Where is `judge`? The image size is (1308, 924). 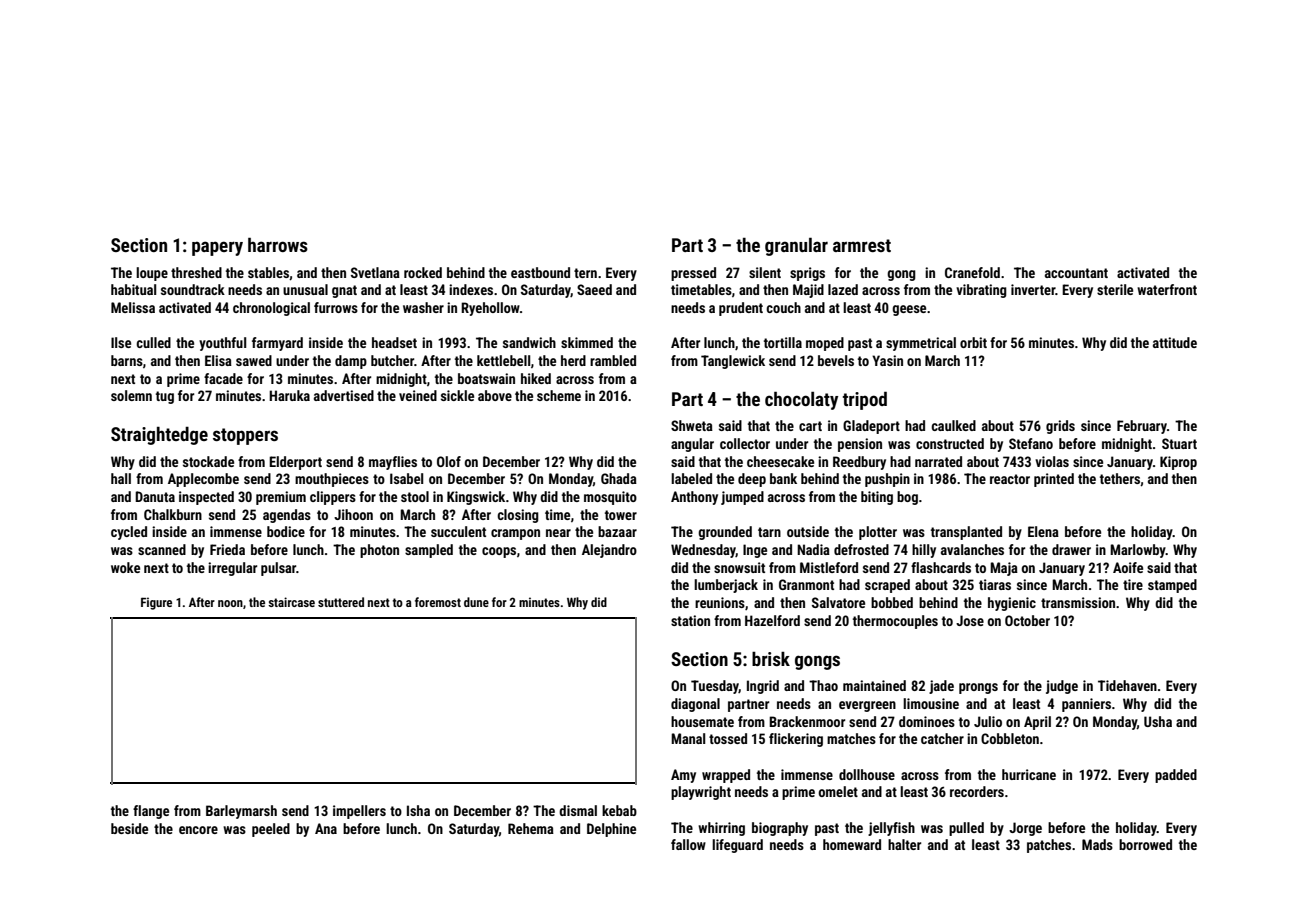 judge is located at coordinates (1062, 687).
